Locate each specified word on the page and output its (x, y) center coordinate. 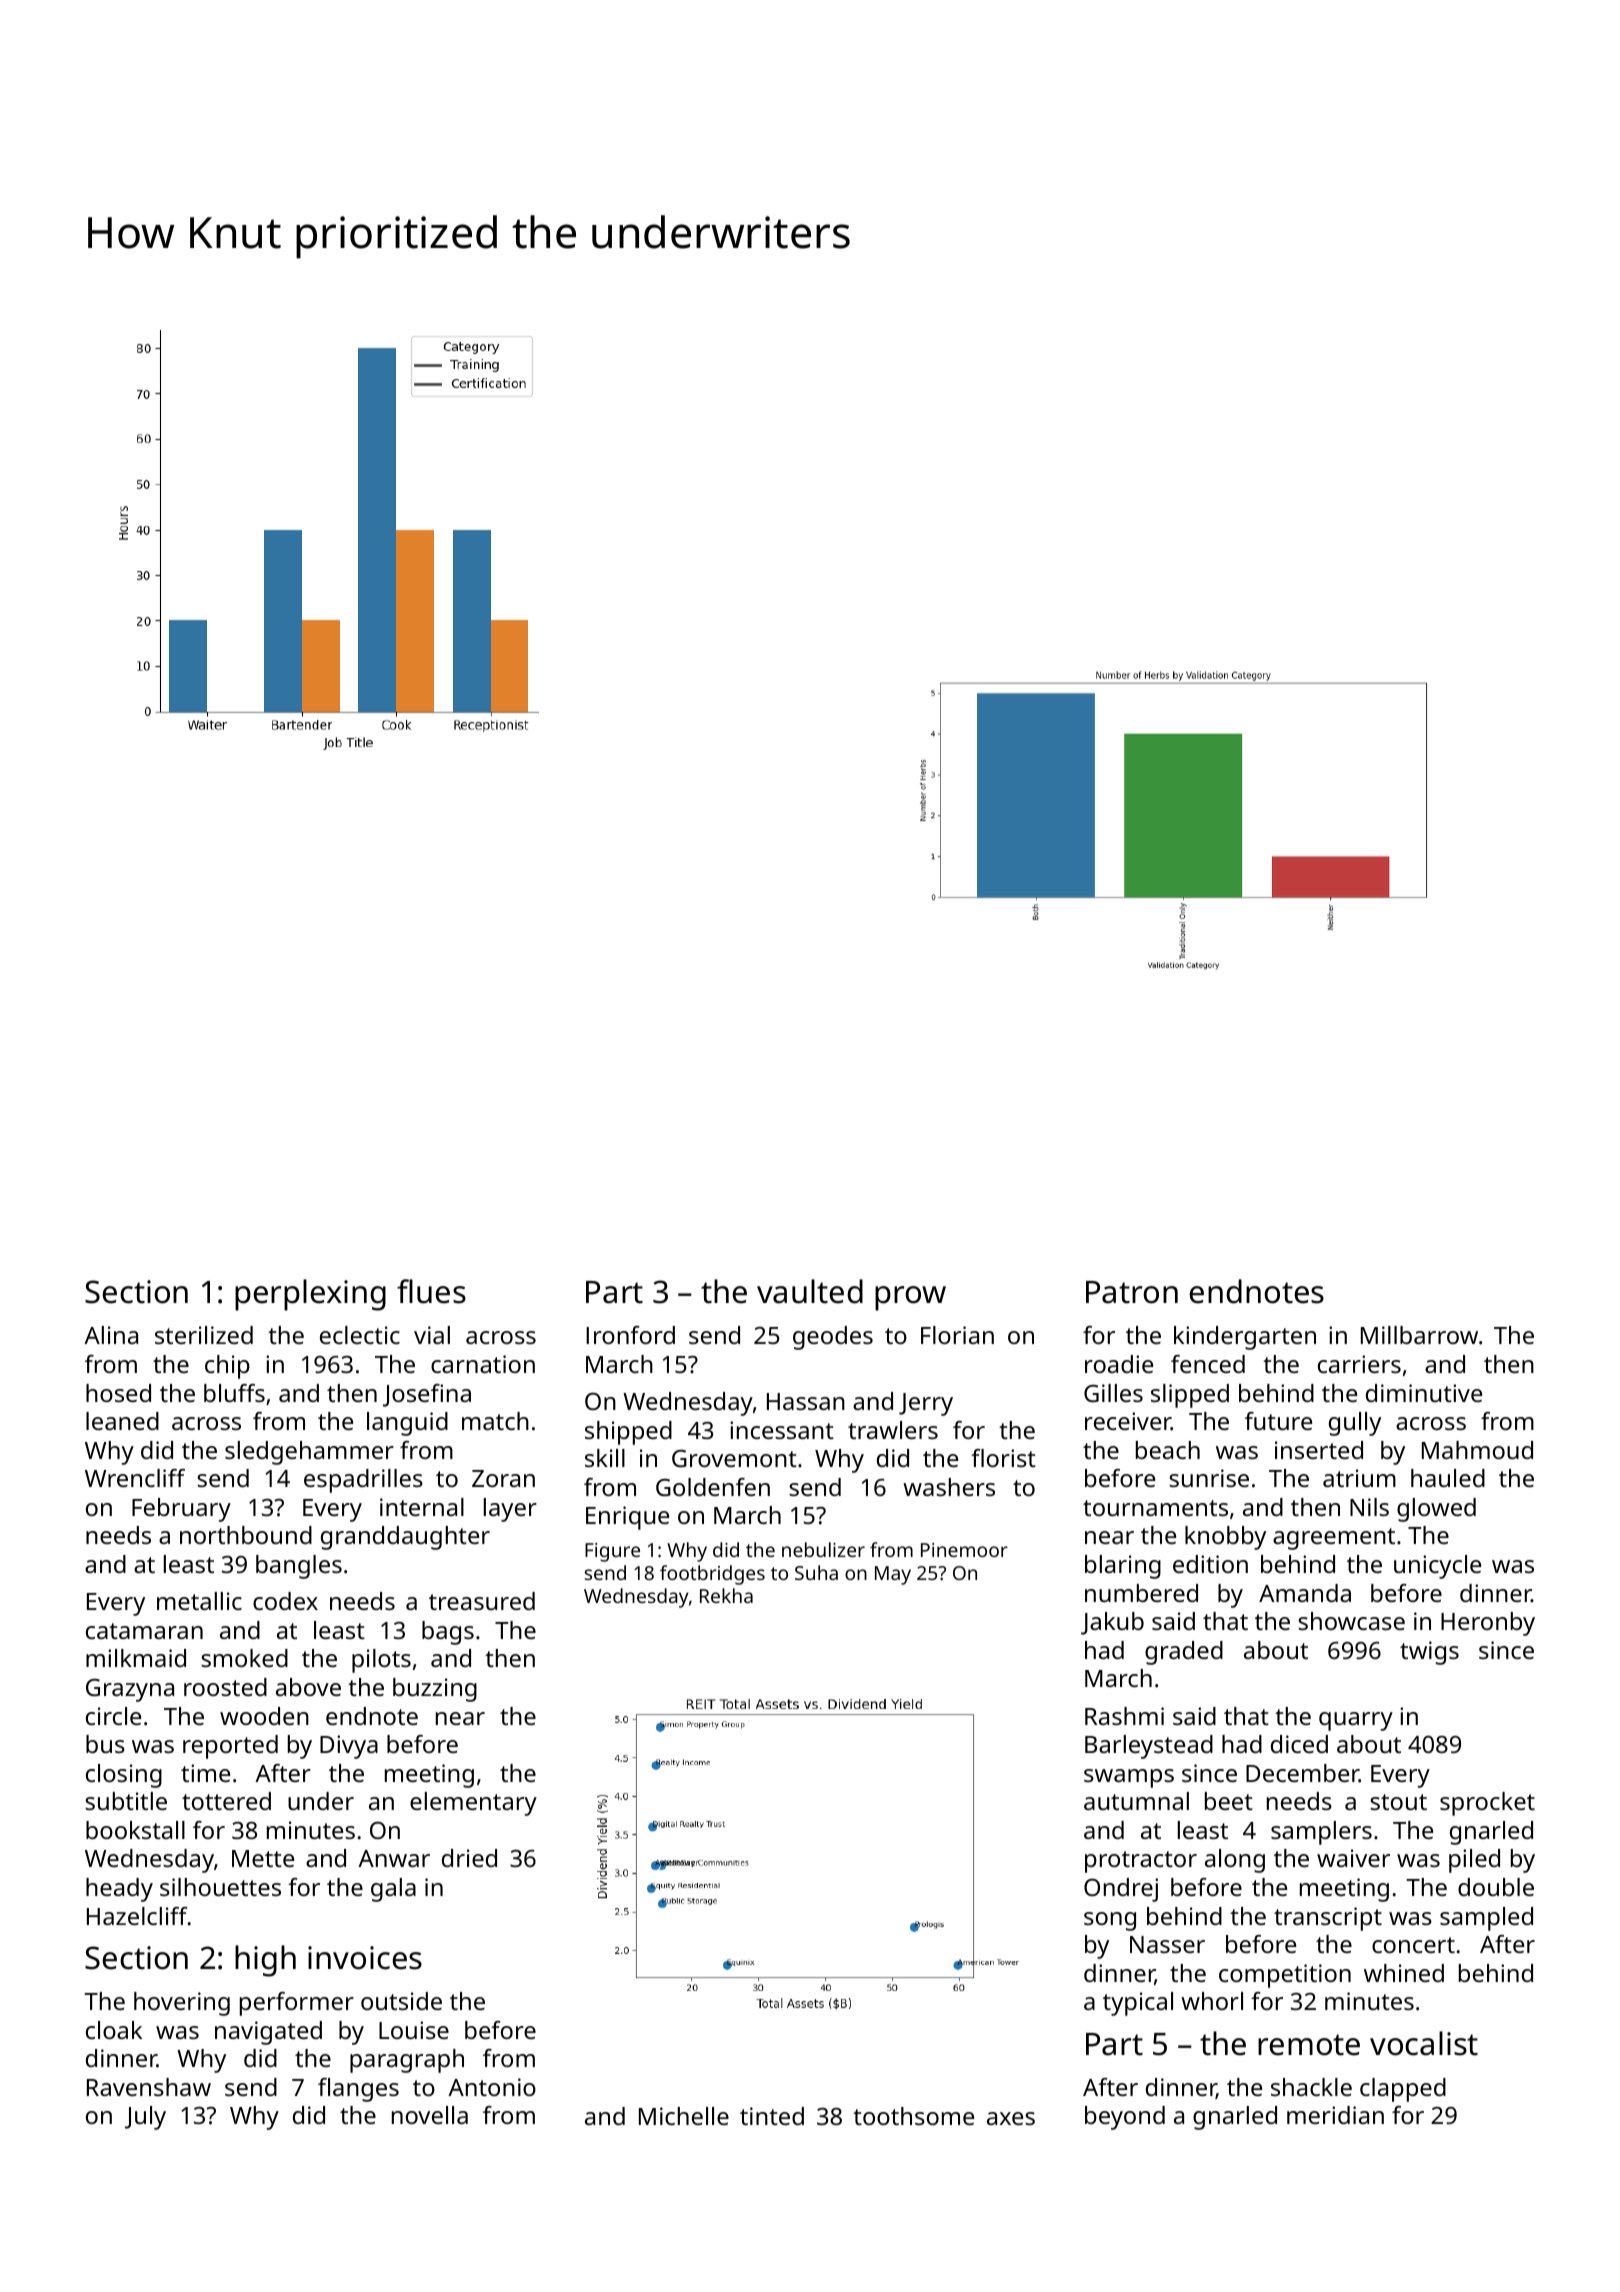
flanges (358, 2090)
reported (230, 1747)
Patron (1132, 1292)
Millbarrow (1419, 1335)
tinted (772, 2116)
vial (432, 1335)
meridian (1335, 2115)
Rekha (726, 1595)
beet (1229, 1801)
